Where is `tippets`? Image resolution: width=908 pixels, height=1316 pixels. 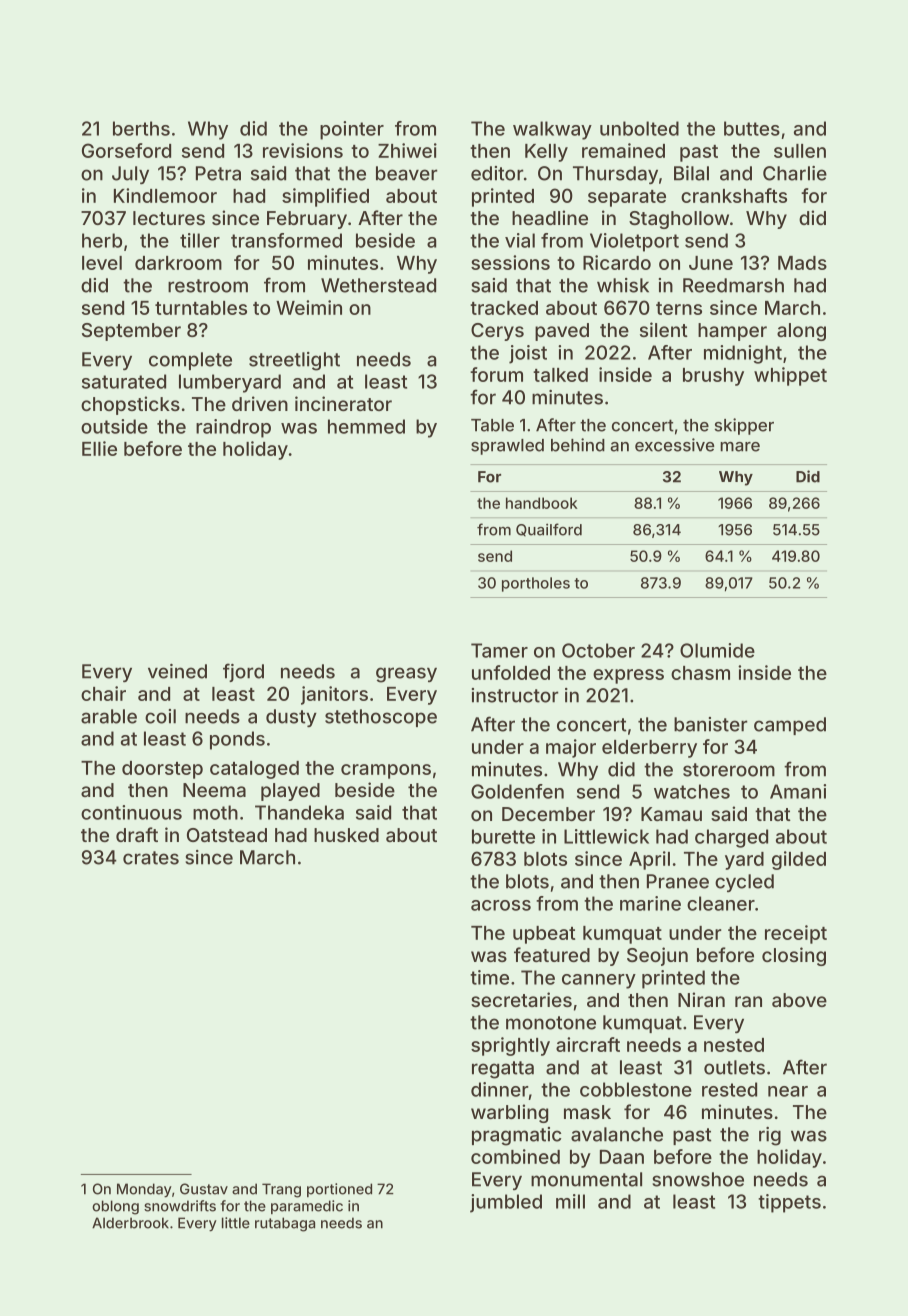 tippets is located at coordinates (789, 1203).
